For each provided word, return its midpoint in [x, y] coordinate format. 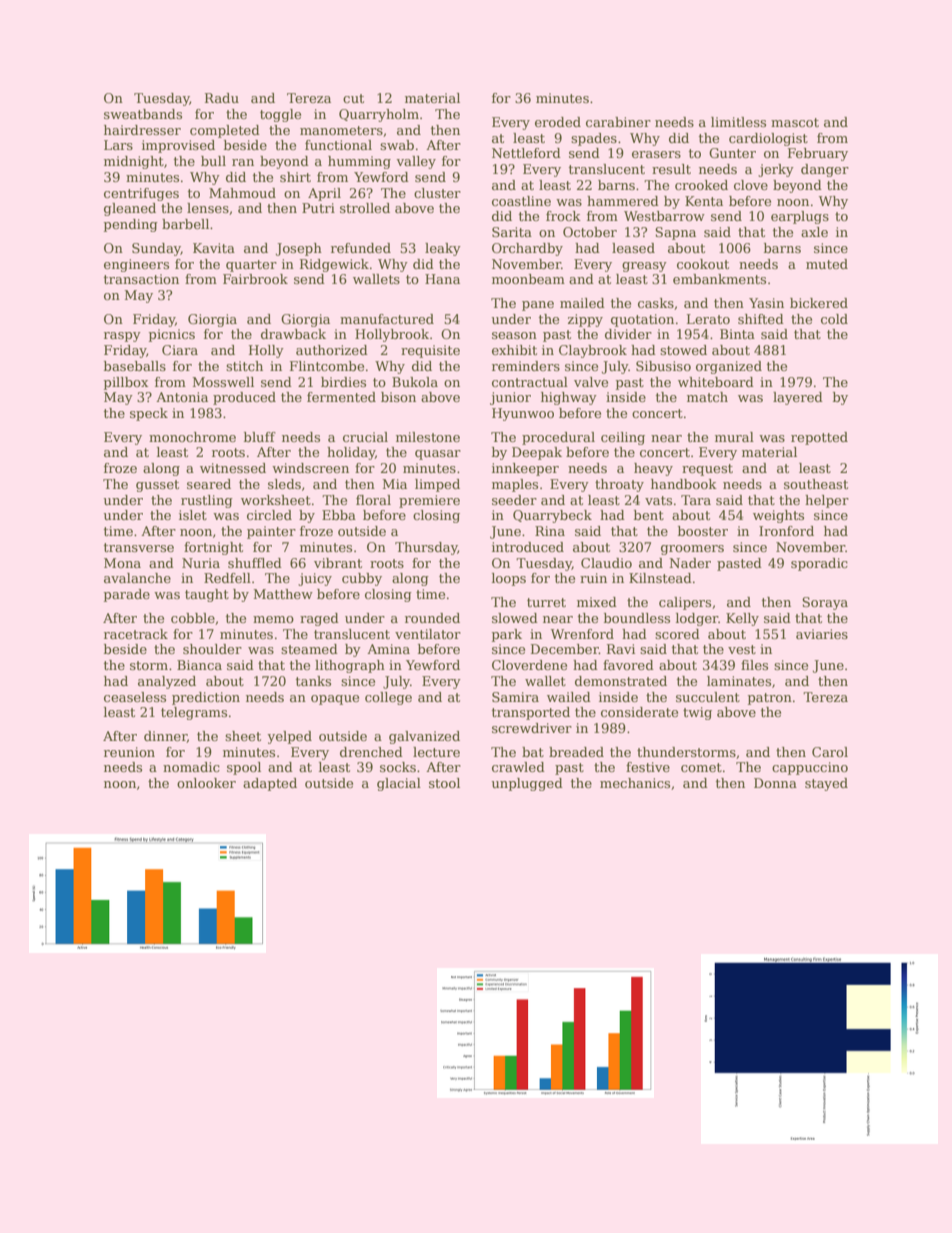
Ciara [180, 350]
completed [225, 131]
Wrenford [582, 634]
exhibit [514, 350]
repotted [819, 438]
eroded [558, 122]
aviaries [822, 634]
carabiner [618, 122]
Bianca [199, 665]
